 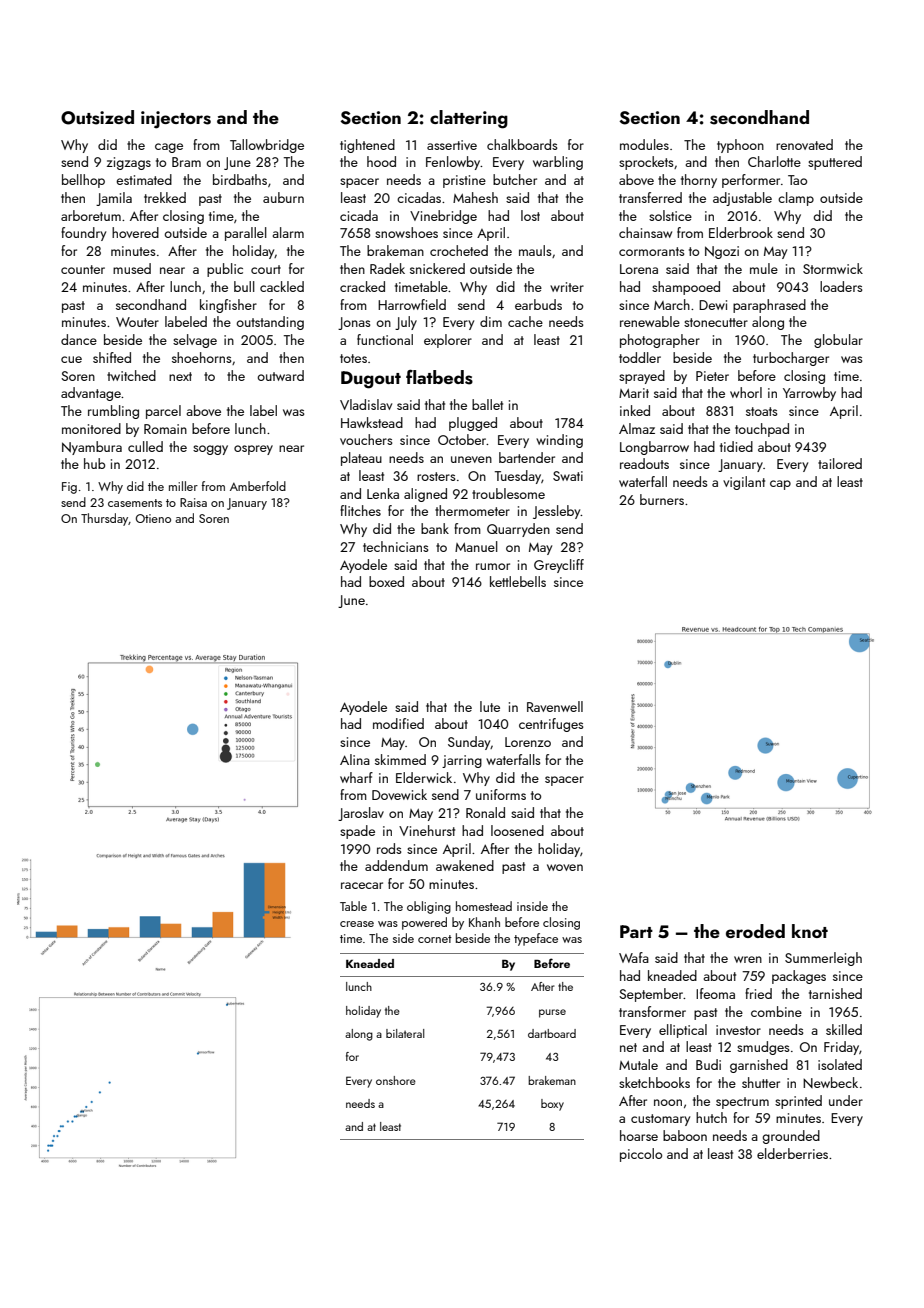 I want to click on onshore, so click(x=396, y=1080).
